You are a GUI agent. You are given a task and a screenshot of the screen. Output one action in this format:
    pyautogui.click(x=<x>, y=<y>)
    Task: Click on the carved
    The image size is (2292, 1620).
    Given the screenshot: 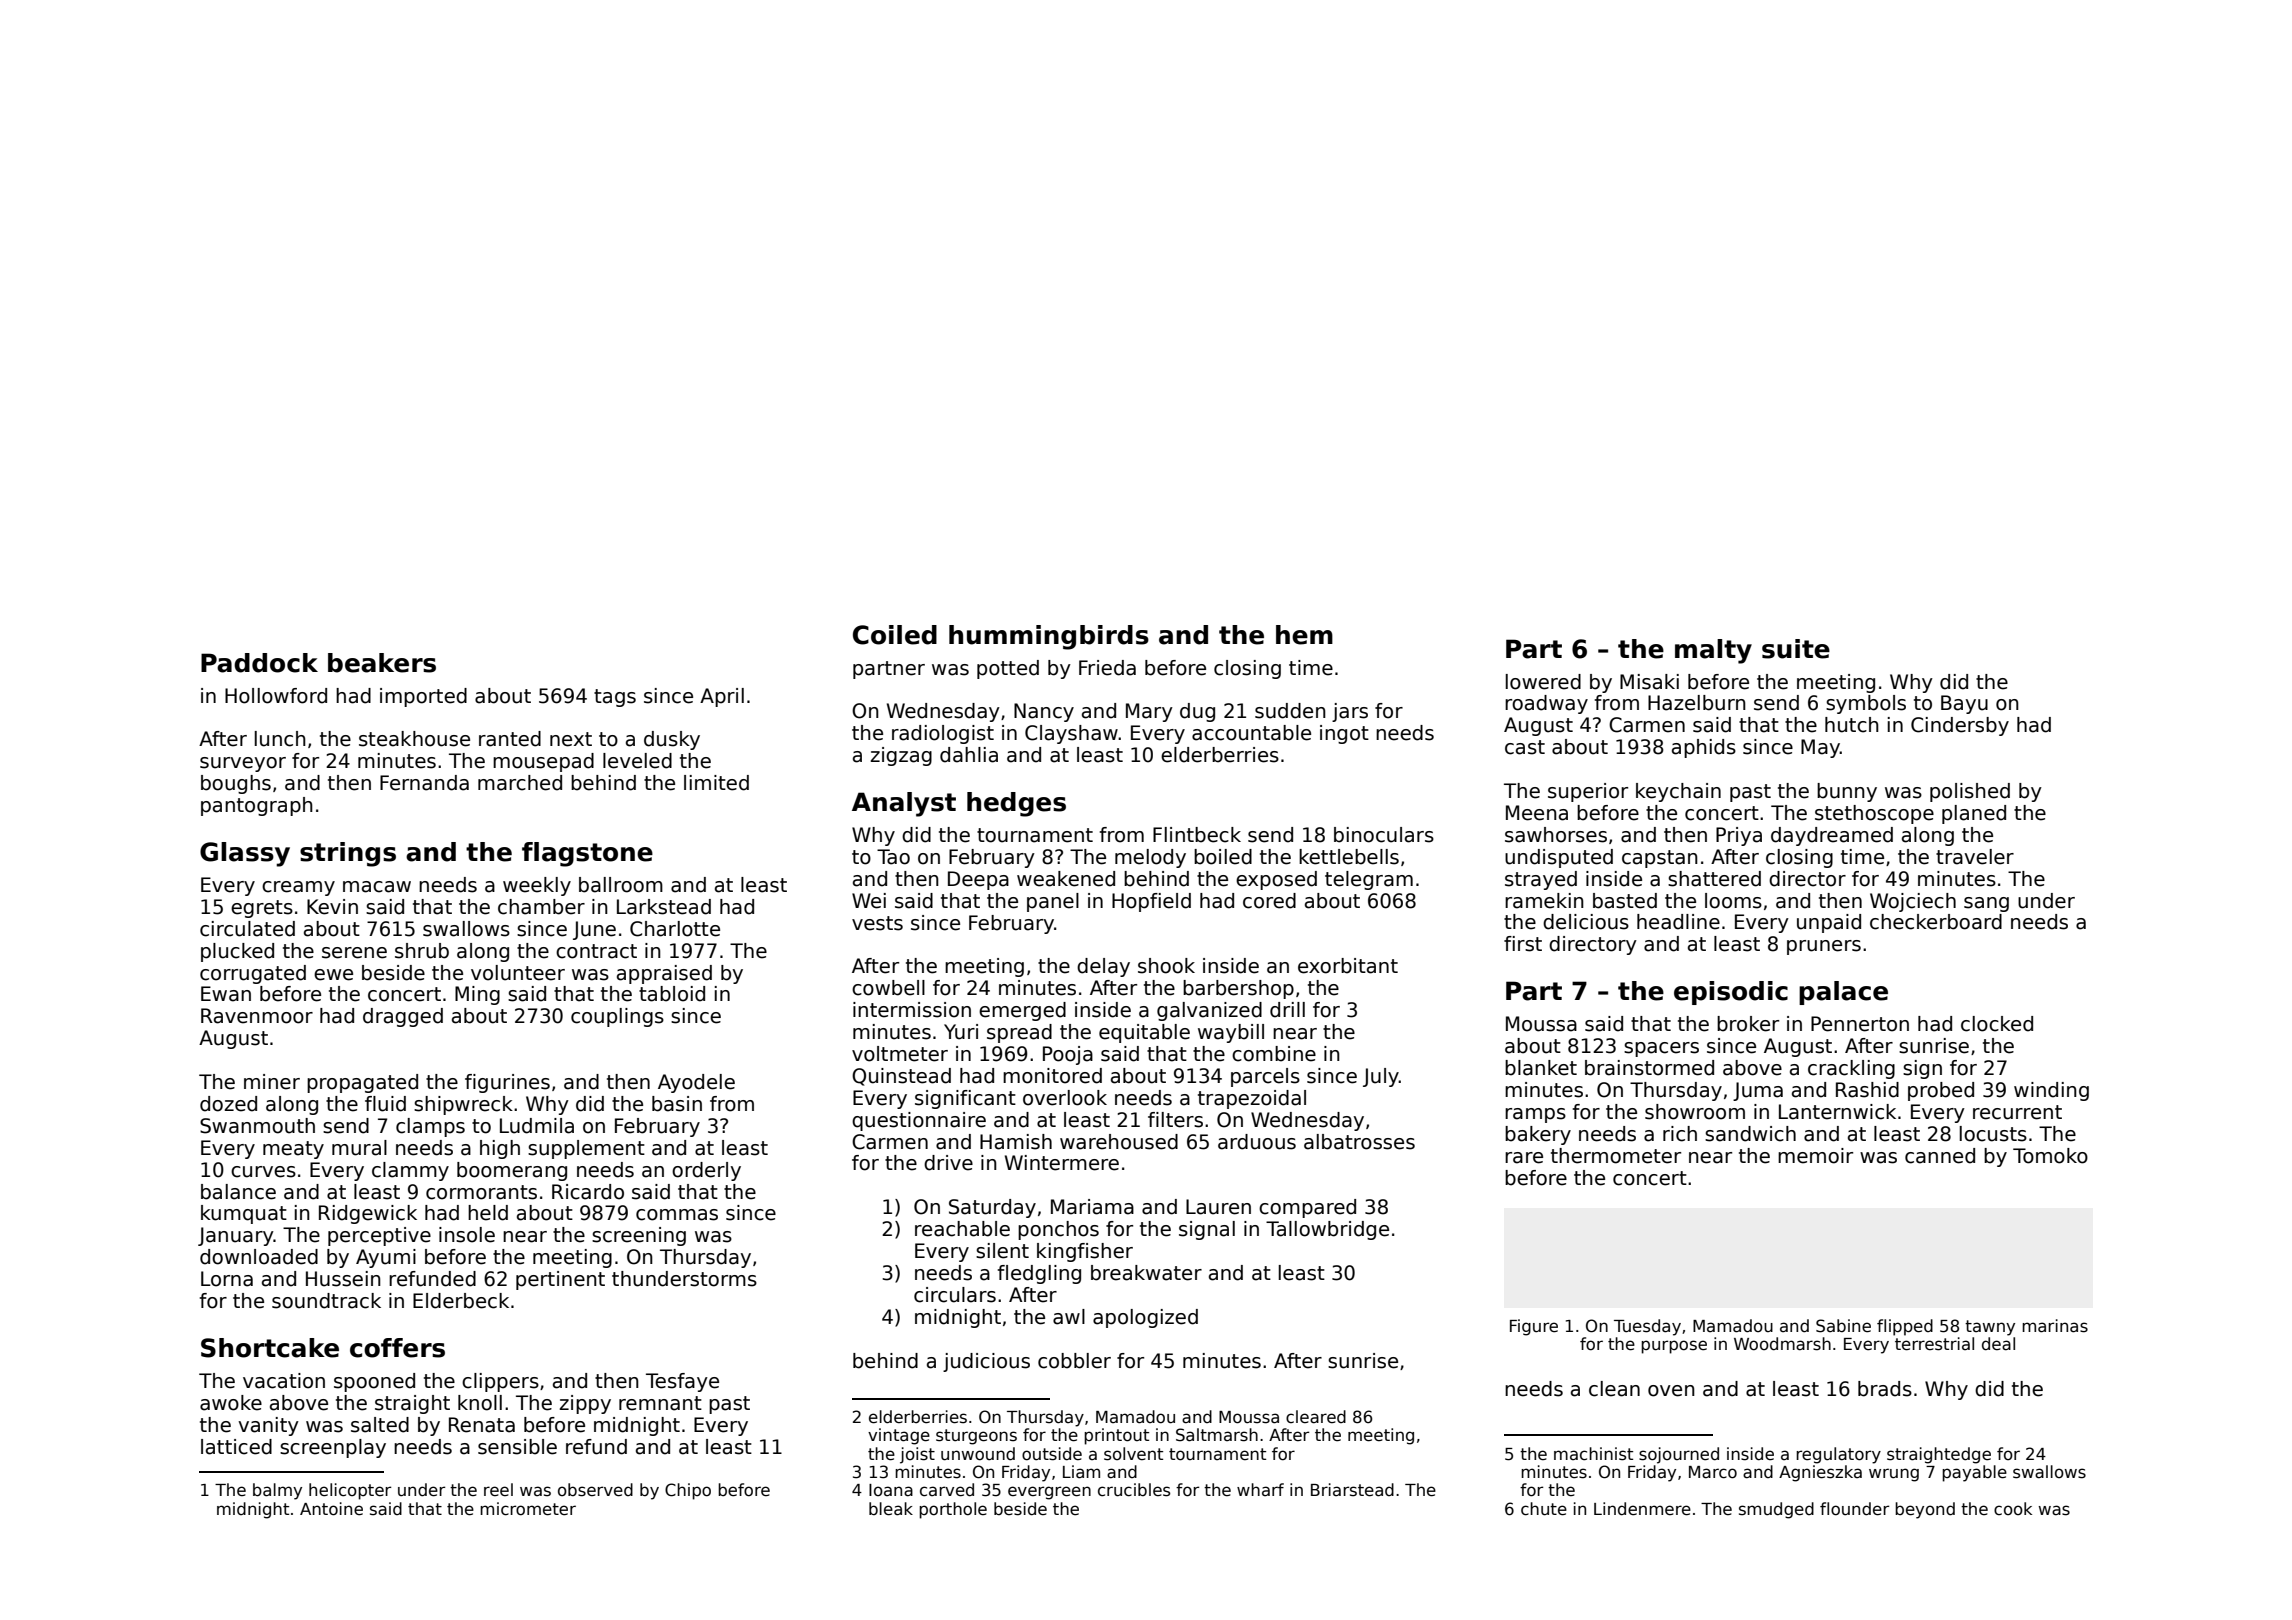 What is the action you would take?
    pyautogui.click(x=947, y=1490)
